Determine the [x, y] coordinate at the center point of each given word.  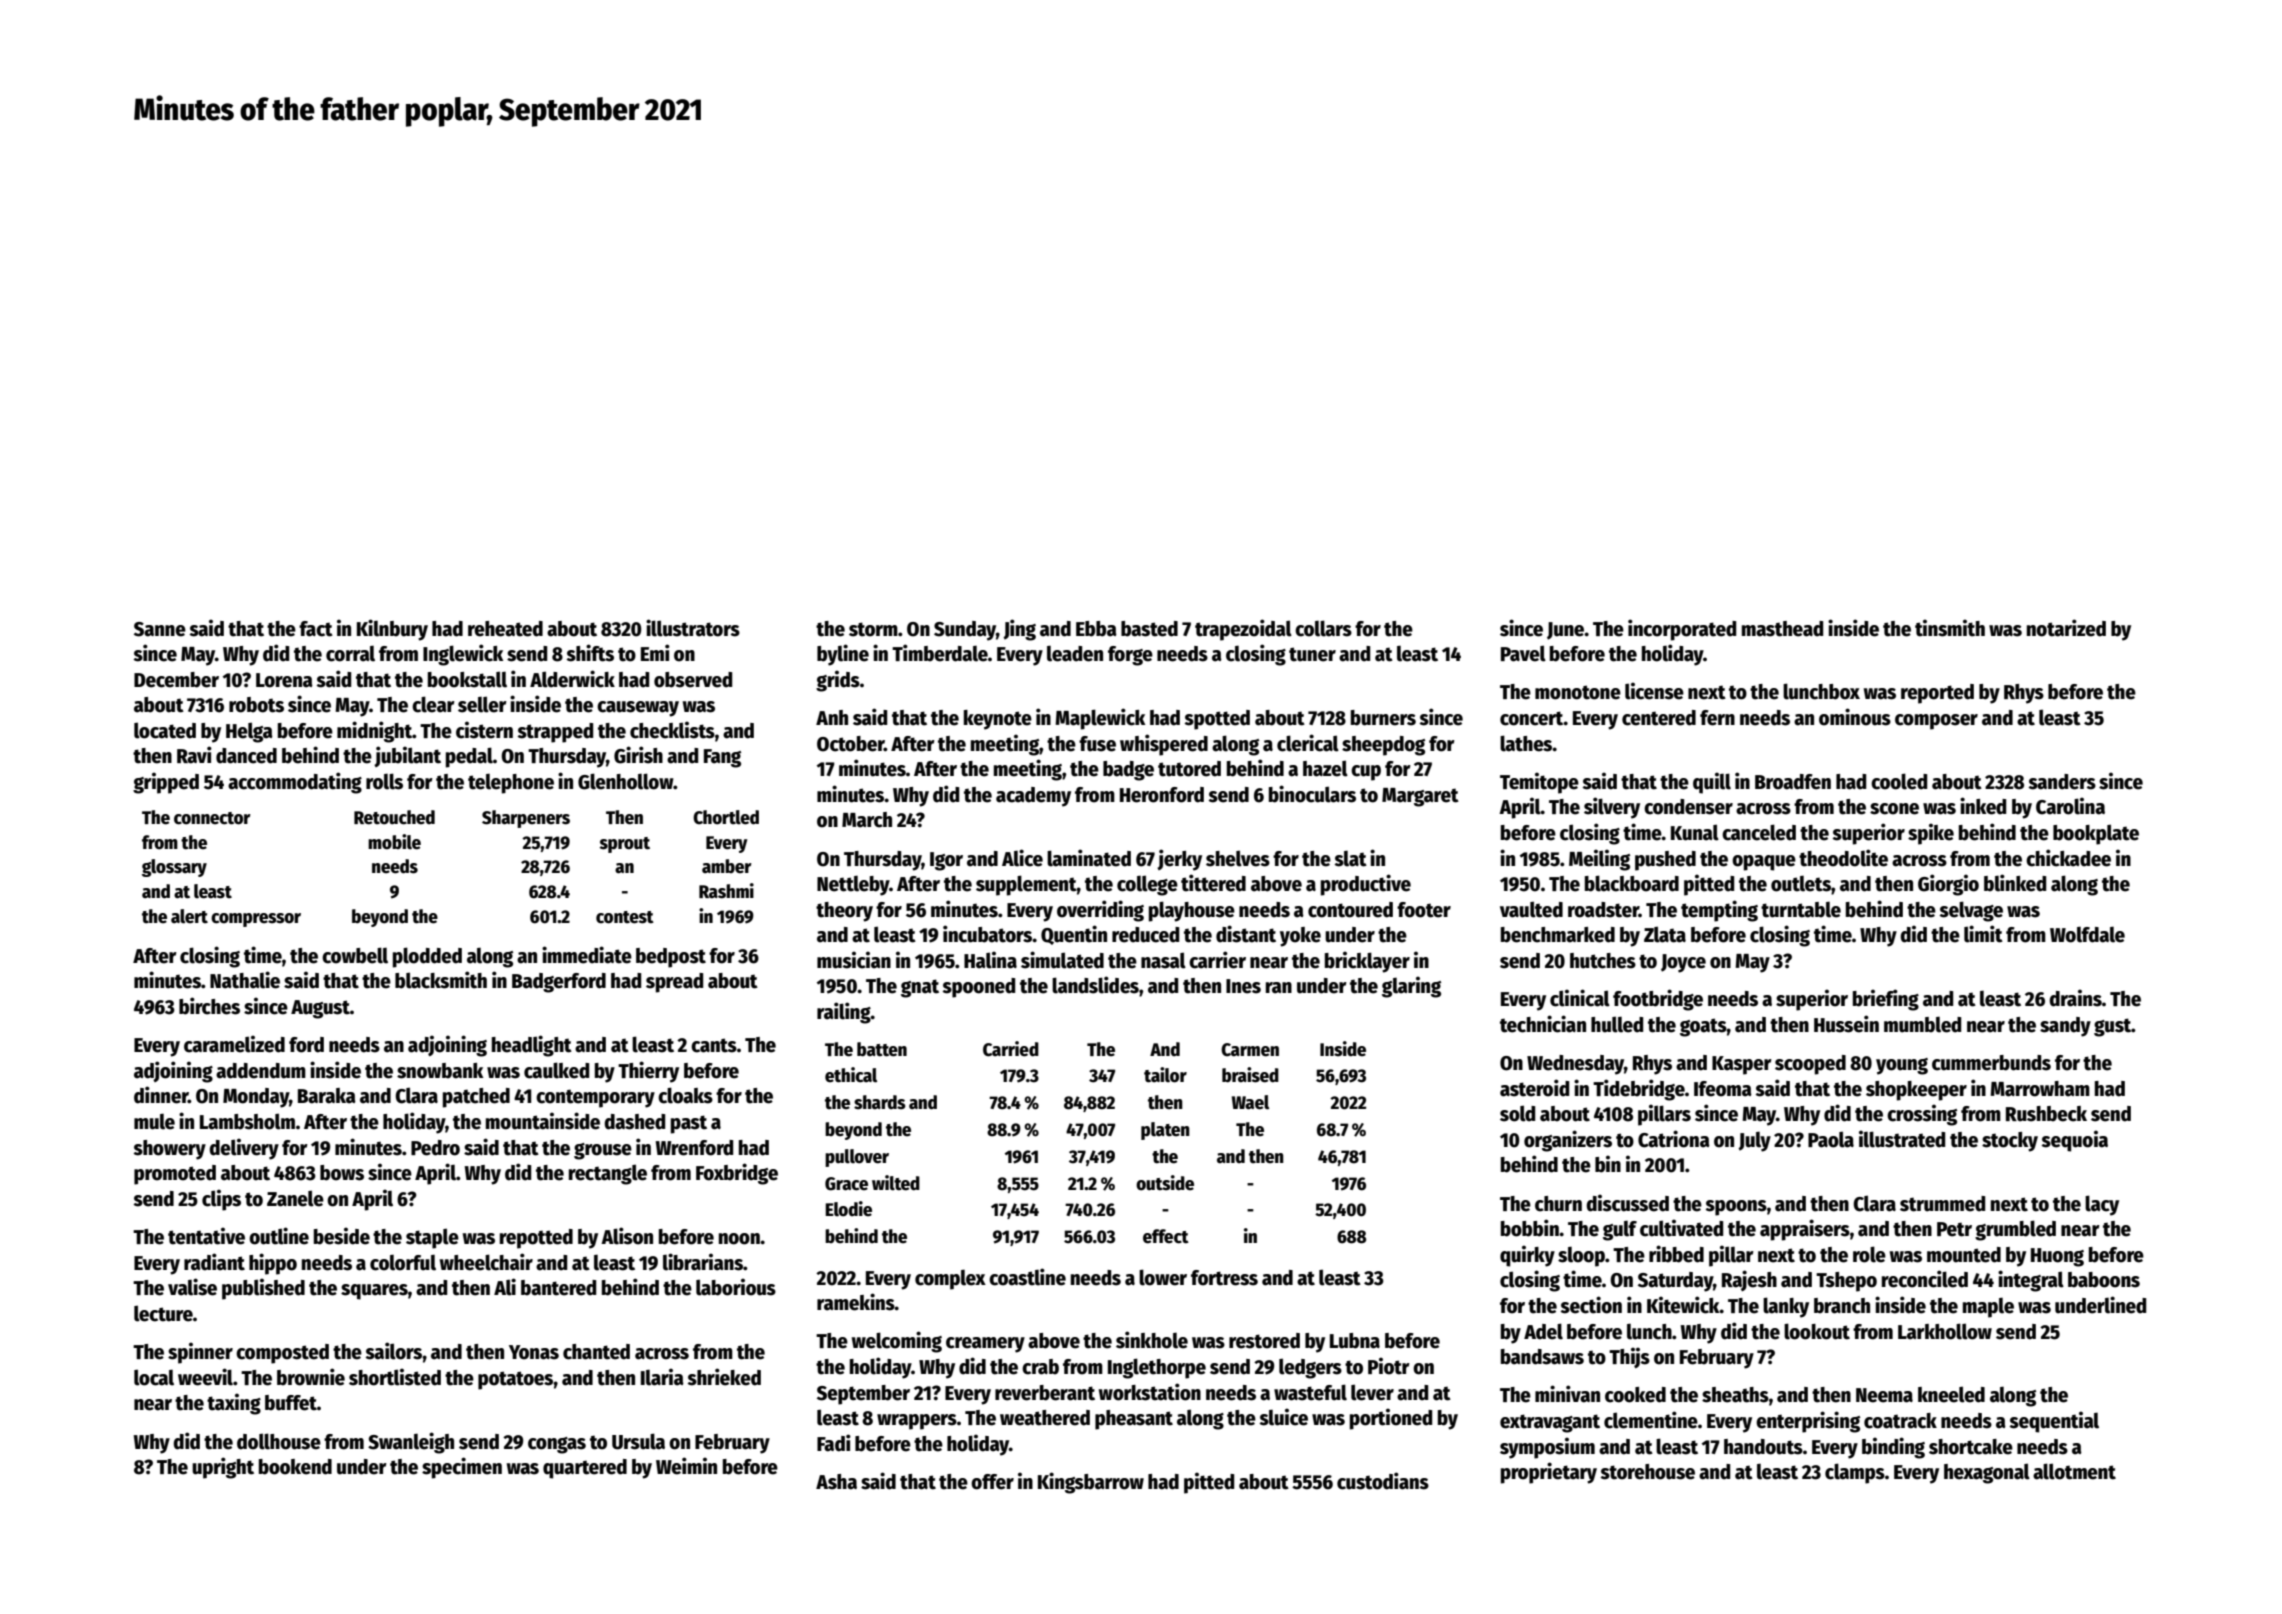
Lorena [284, 680]
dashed [634, 1122]
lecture [163, 1313]
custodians [1383, 1481]
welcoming [897, 1342]
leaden [1075, 653]
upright [223, 1468]
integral [2031, 1281]
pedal [469, 757]
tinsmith [1950, 628]
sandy [2065, 1027]
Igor [946, 861]
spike [1931, 834]
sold [1517, 1113]
